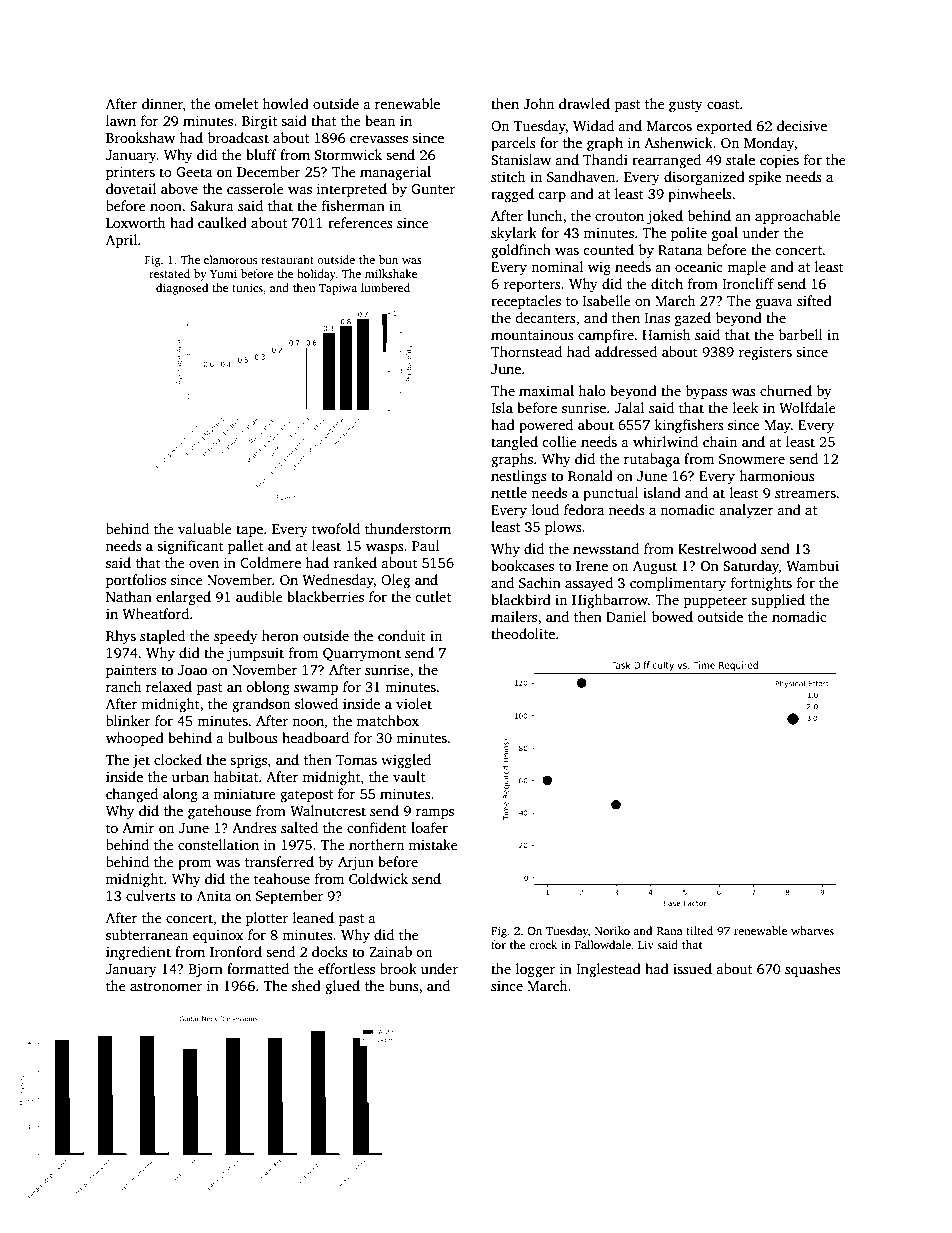 The height and width of the screenshot is (1233, 952). I want to click on diagnosed, so click(182, 289).
